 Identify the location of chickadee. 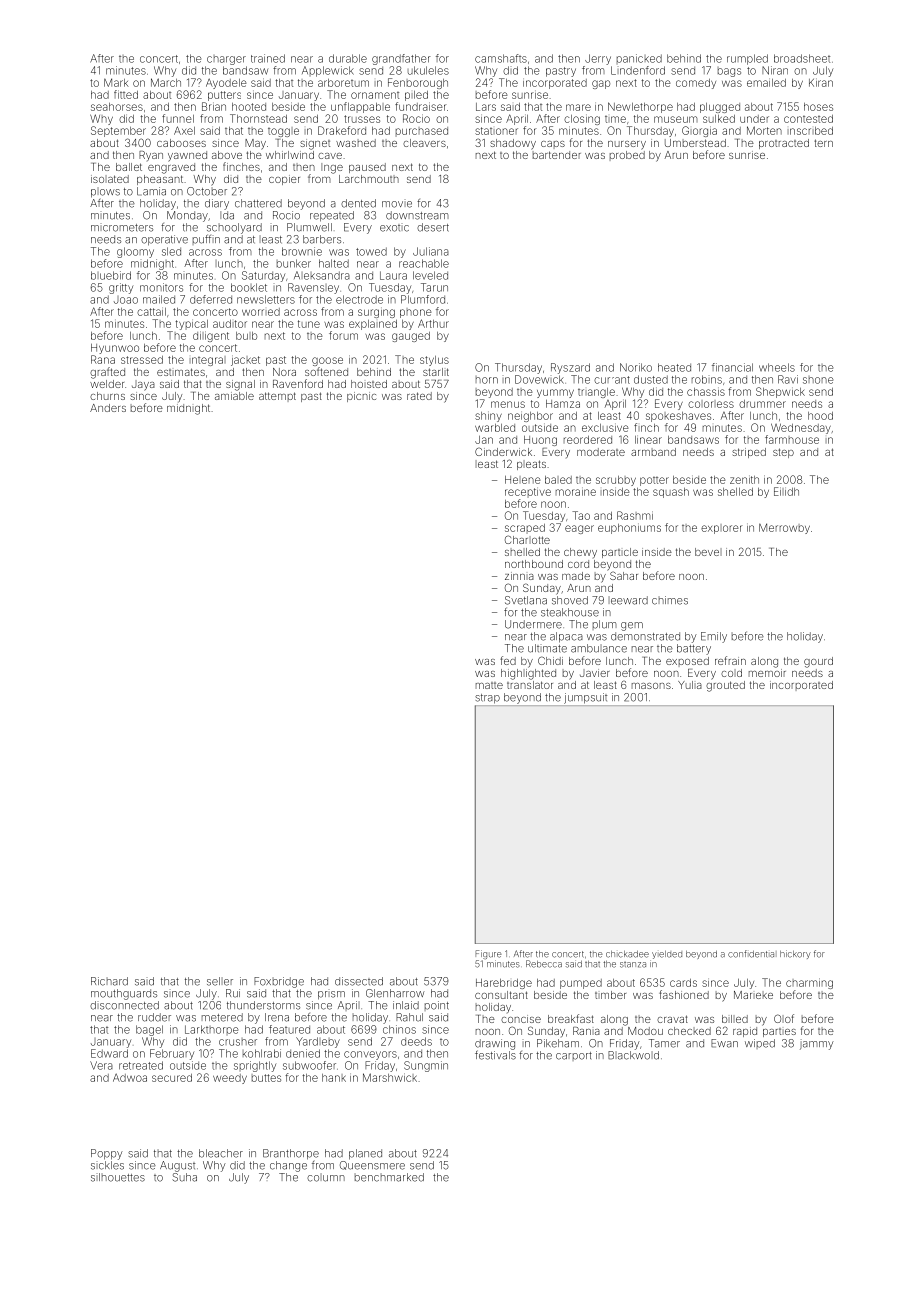
(627, 954).
